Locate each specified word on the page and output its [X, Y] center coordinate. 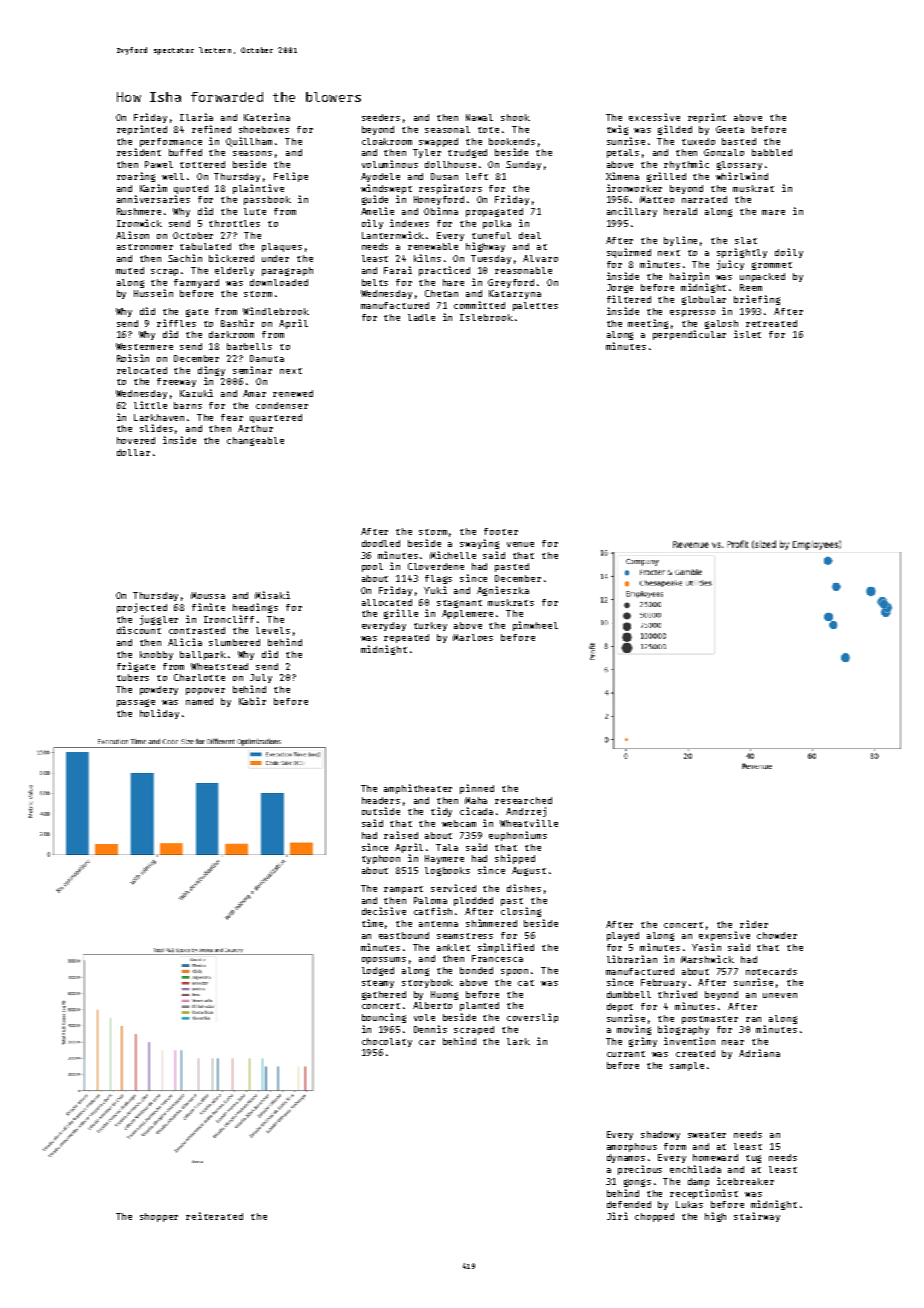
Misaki [272, 595]
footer [501, 531]
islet [747, 334]
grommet [772, 266]
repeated [406, 638]
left [477, 176]
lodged [378, 971]
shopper [159, 1217]
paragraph [287, 271]
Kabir [252, 701]
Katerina [267, 117]
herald [680, 211]
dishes [524, 888]
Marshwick [707, 959]
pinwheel [535, 626]
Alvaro [540, 258]
